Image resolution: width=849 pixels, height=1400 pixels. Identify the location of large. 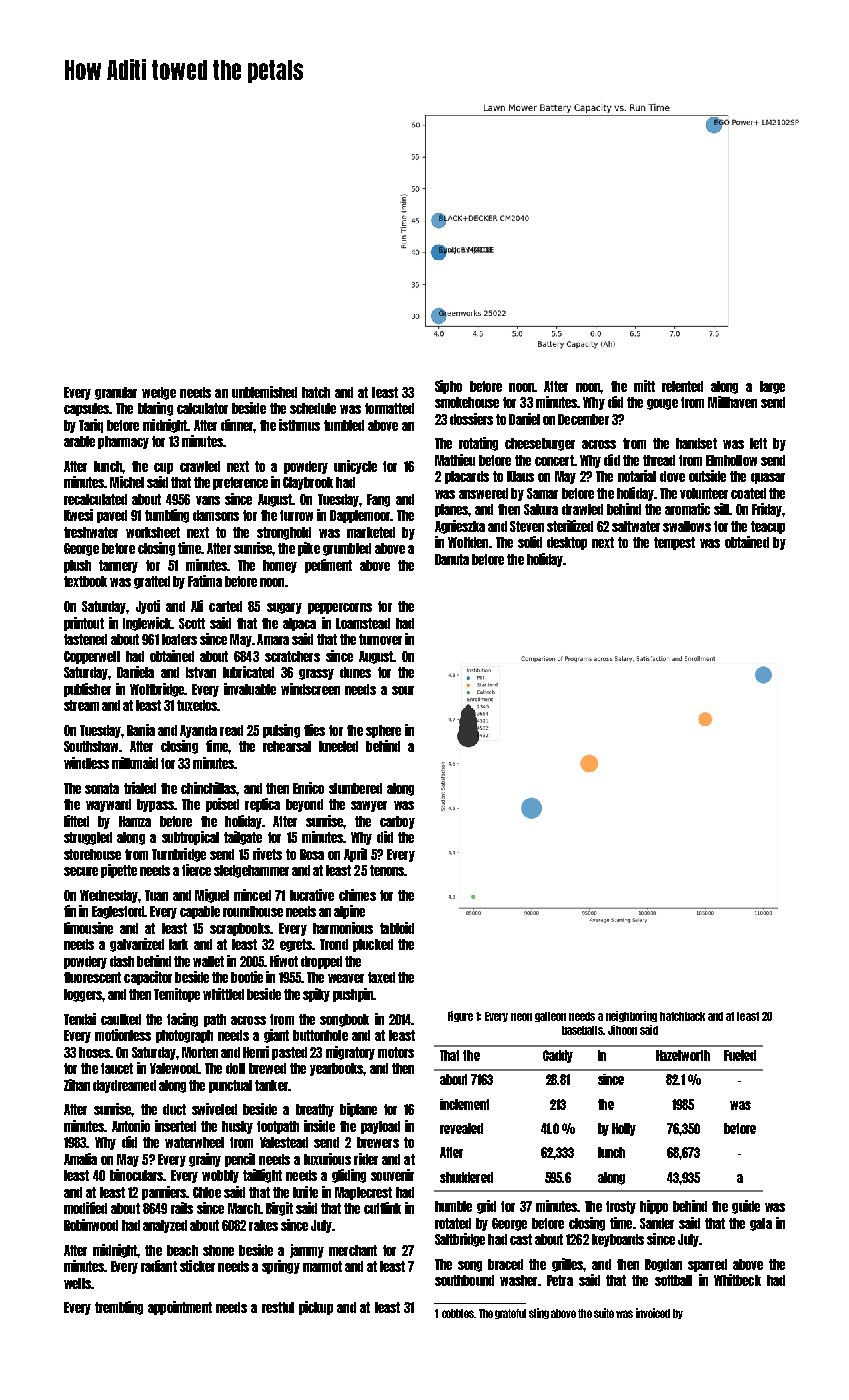
(772, 387).
